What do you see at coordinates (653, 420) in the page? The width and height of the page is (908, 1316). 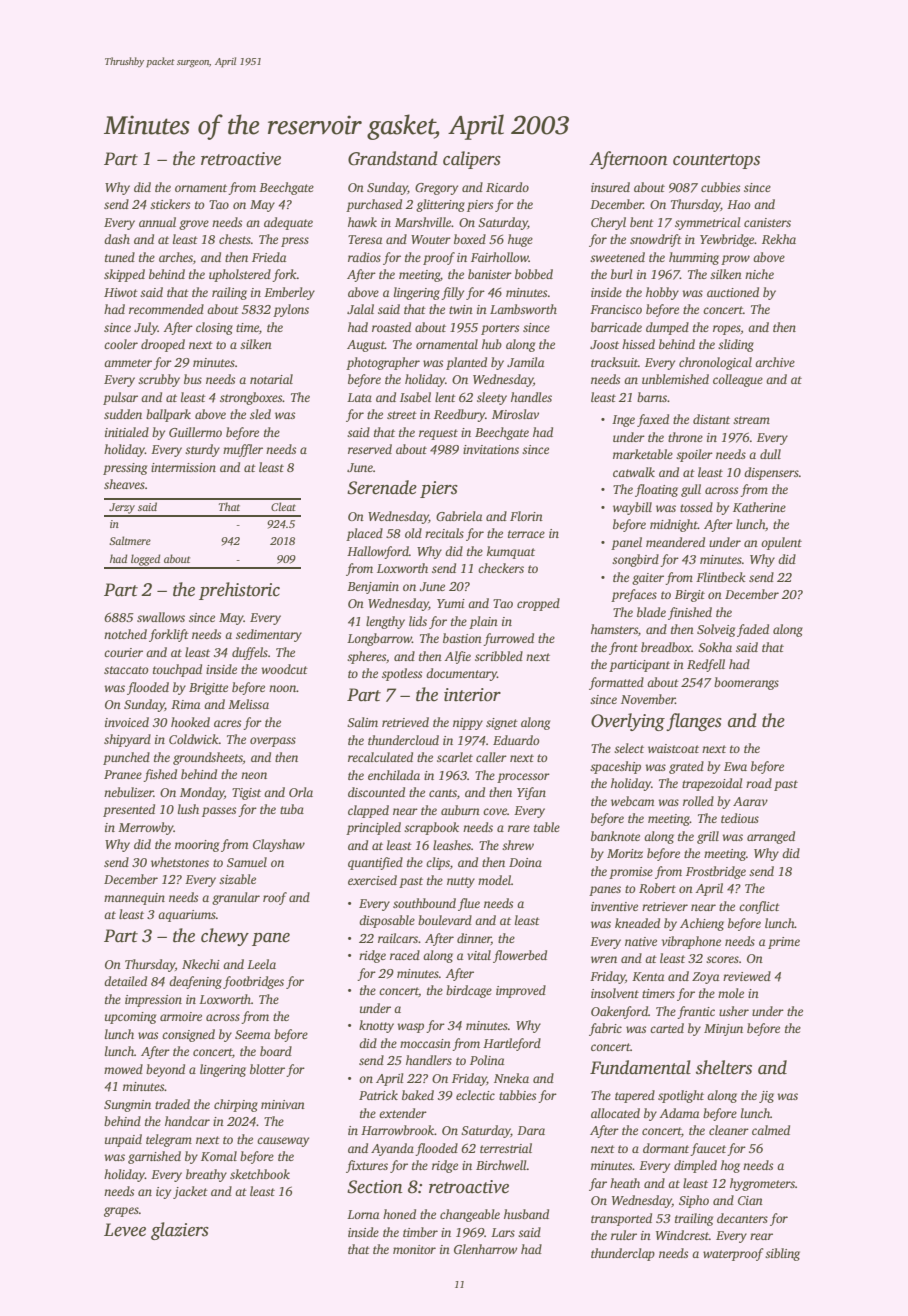 I see `faxed` at bounding box center [653, 420].
